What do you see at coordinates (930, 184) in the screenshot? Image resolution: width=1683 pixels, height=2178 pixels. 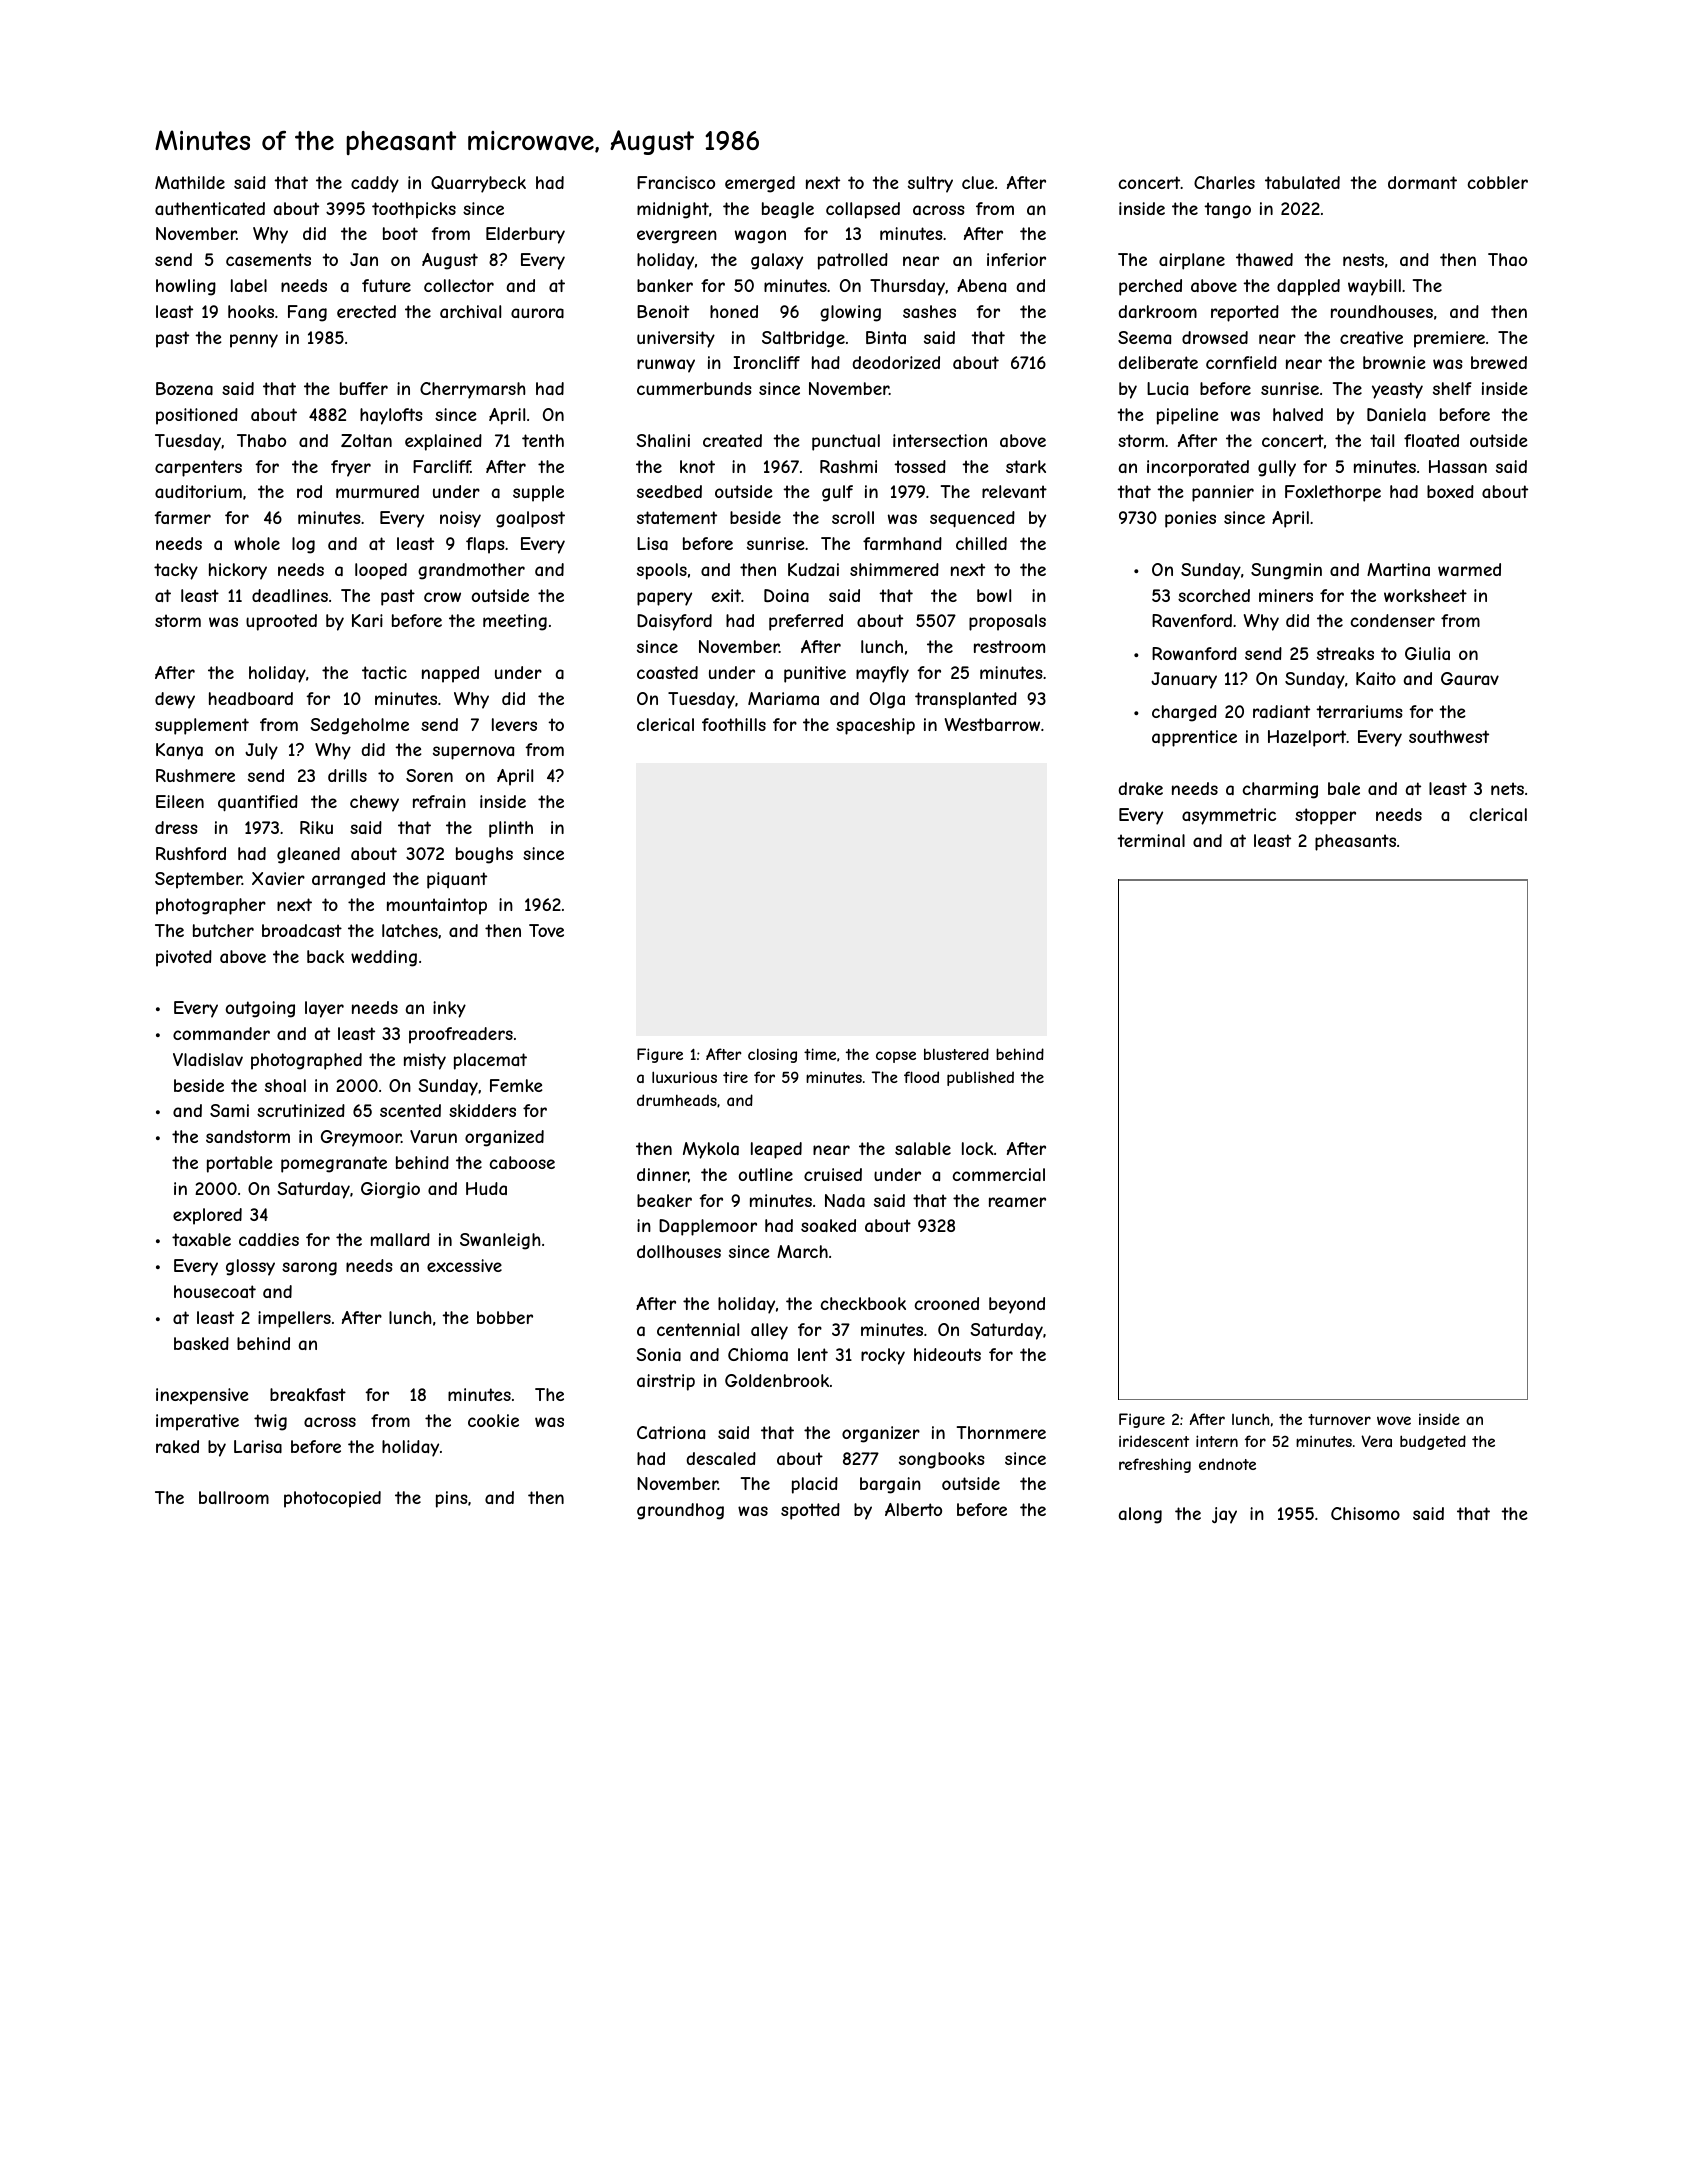 I see `sultry` at bounding box center [930, 184].
